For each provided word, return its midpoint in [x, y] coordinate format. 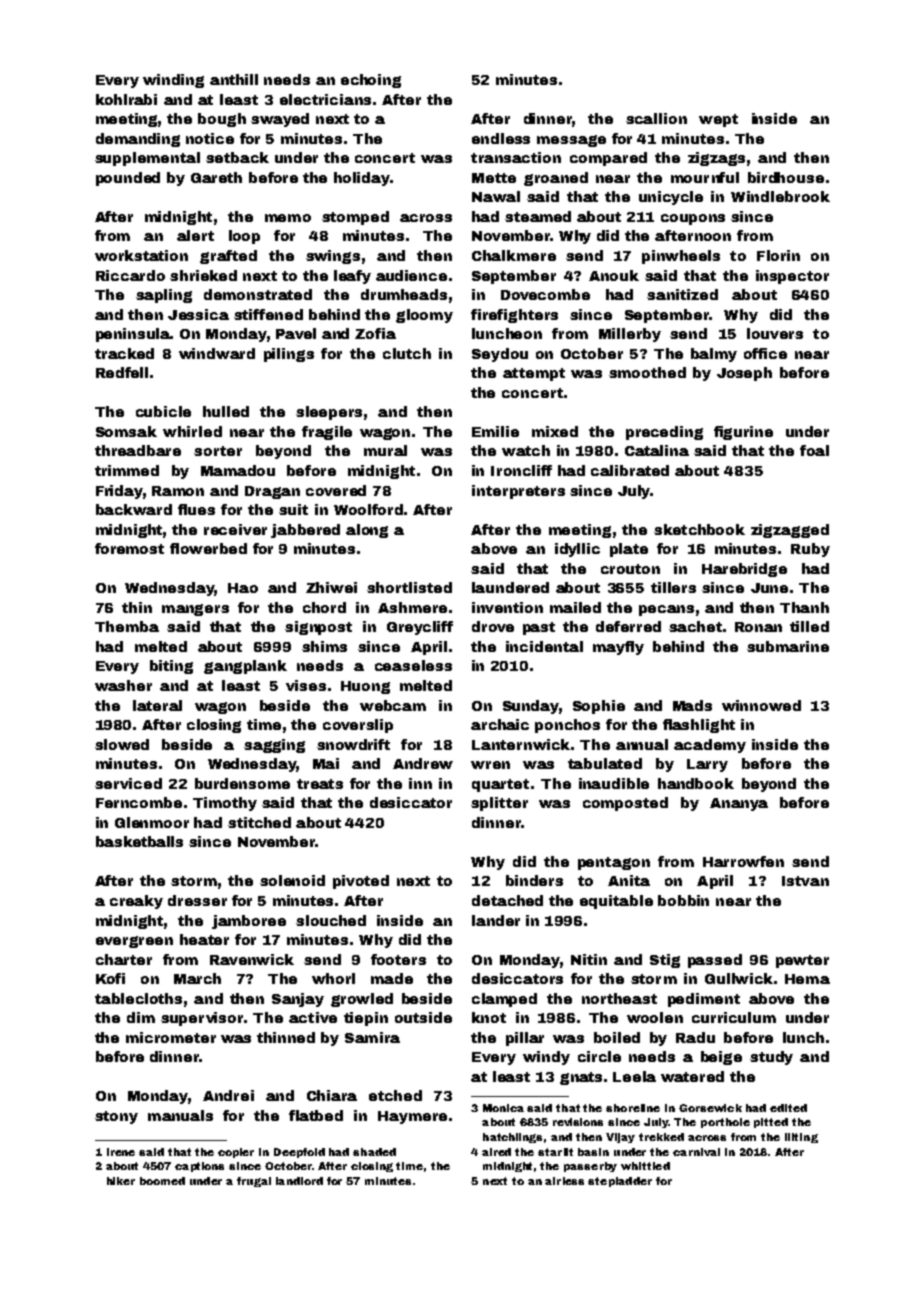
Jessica [198, 314]
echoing [371, 81]
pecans [666, 610]
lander [496, 920]
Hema [807, 979]
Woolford [368, 509]
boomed [162, 1181]
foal [814, 450]
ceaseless [413, 665]
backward [134, 509]
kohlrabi [126, 99]
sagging [274, 746]
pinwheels [681, 257]
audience [411, 275]
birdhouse [786, 177]
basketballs [139, 841]
